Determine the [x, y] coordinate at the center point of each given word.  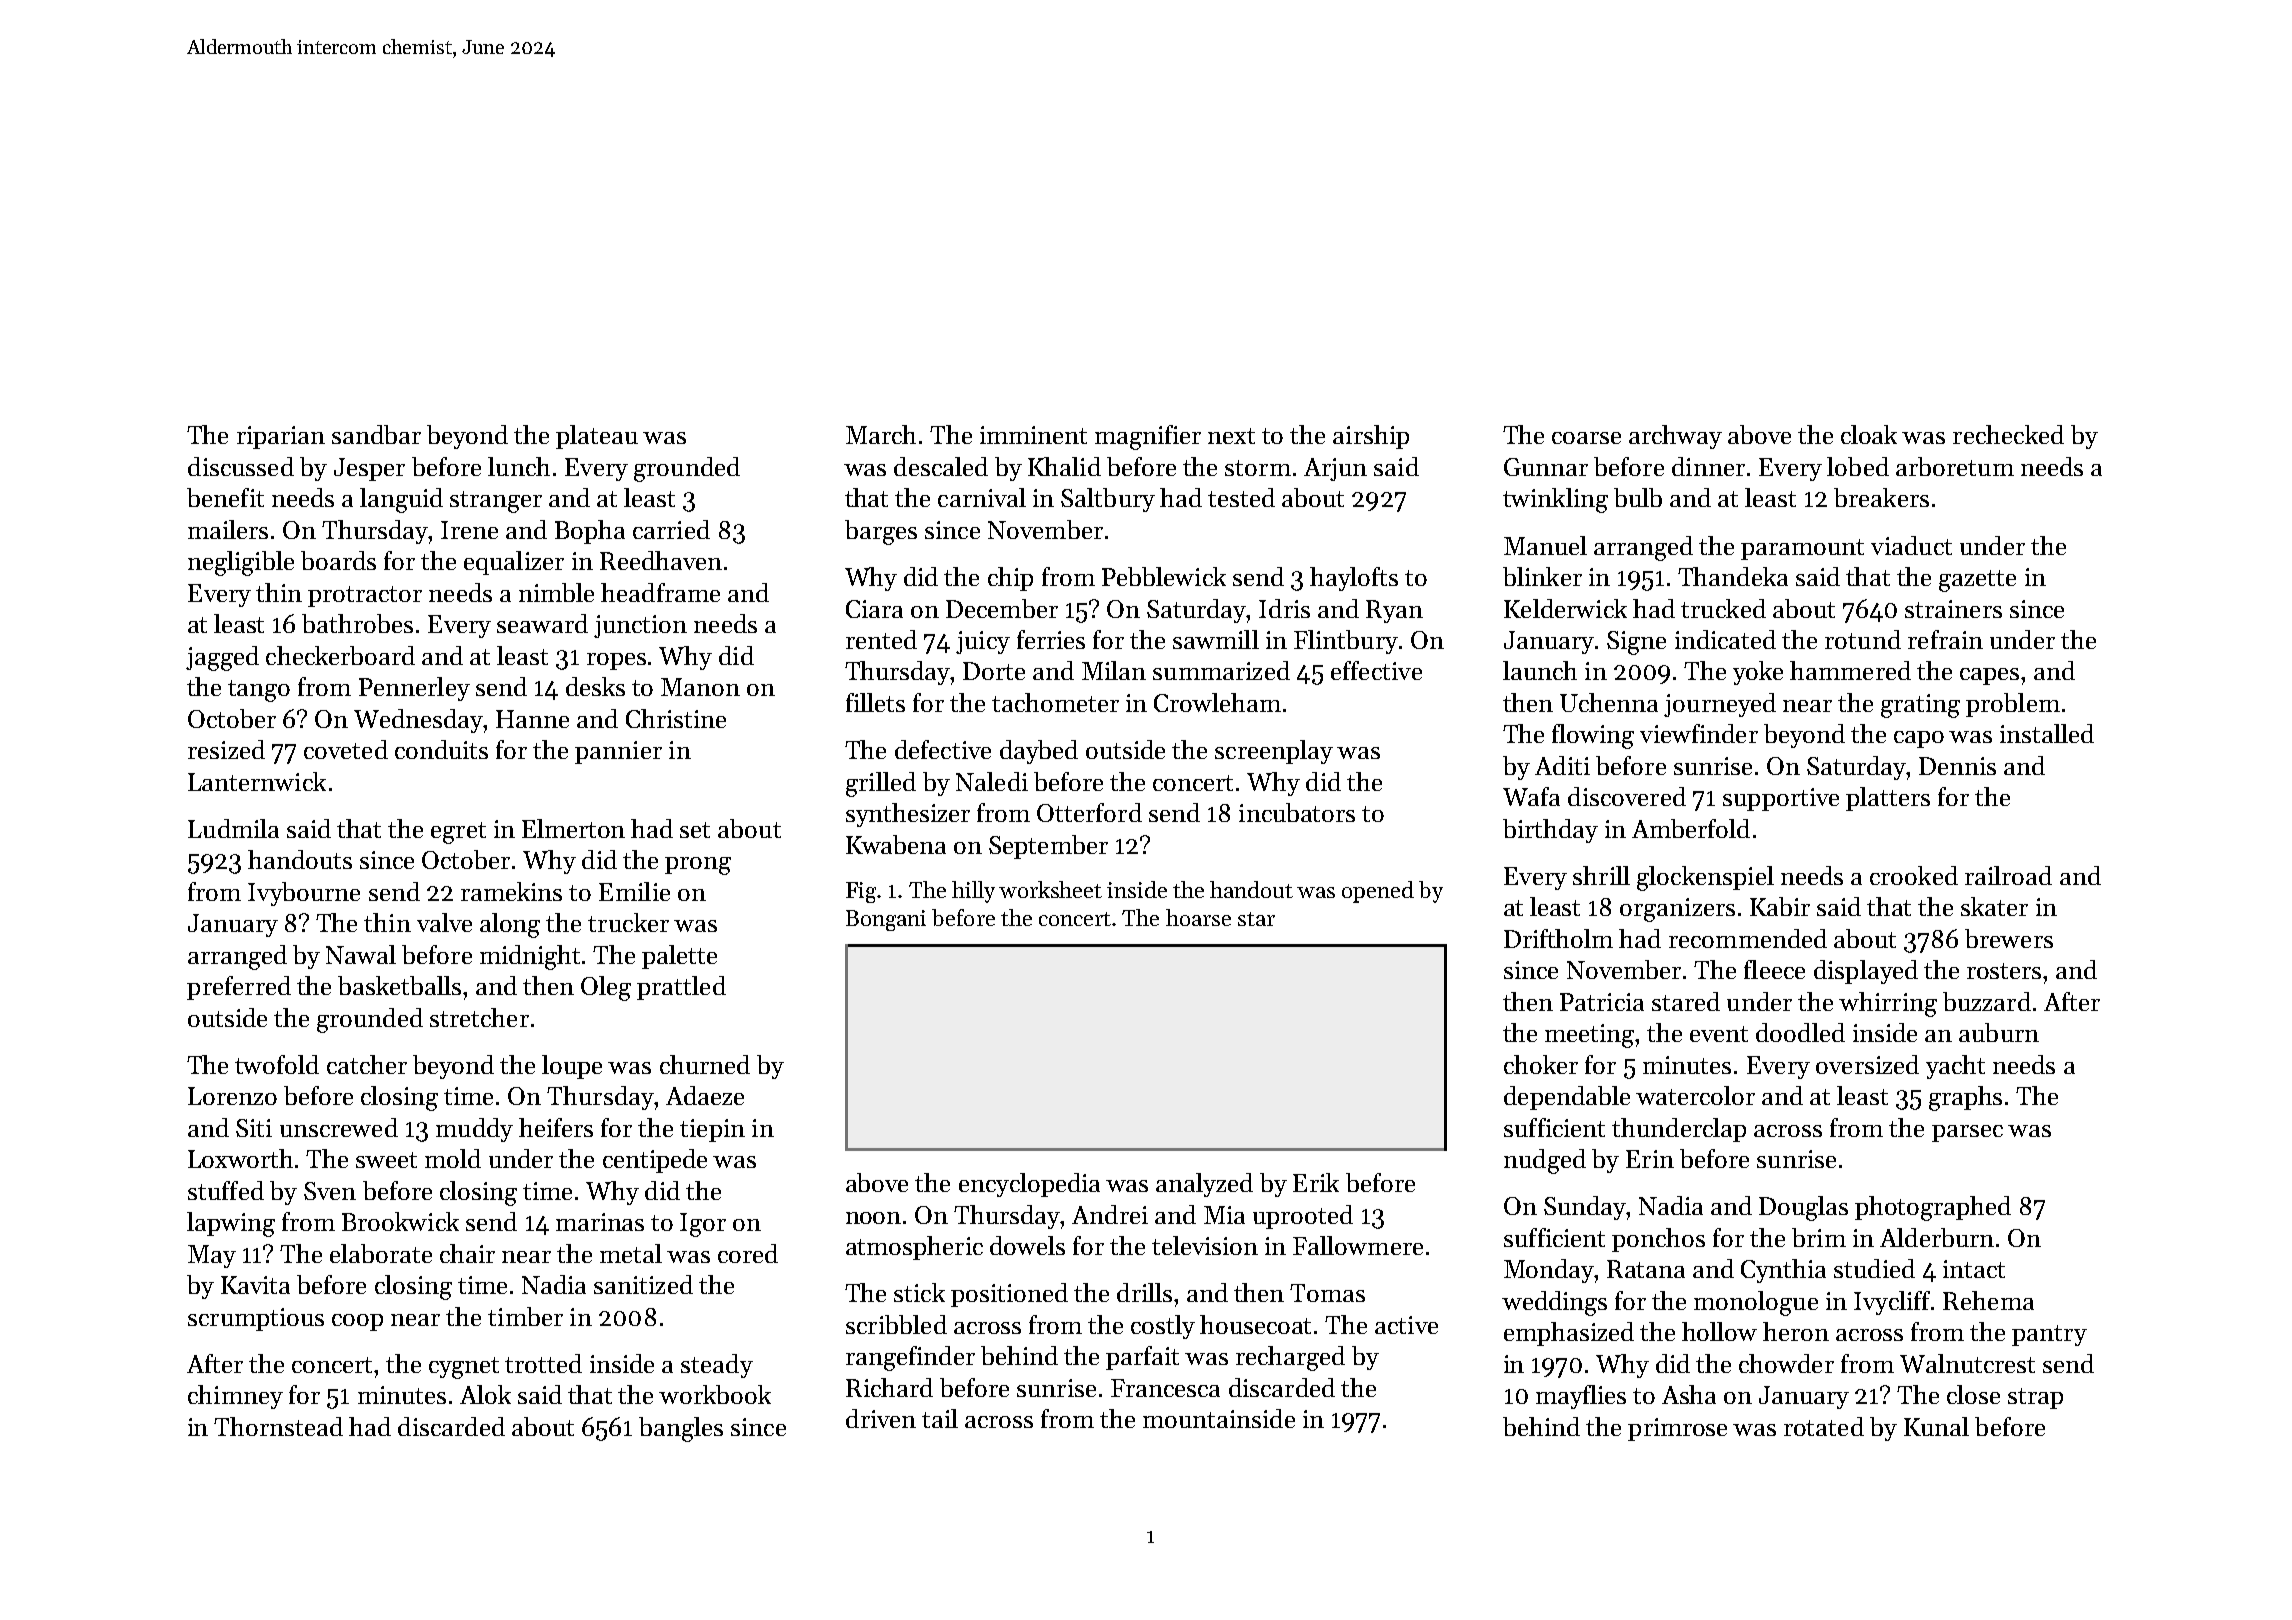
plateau [597, 437]
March [881, 434]
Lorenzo [232, 1096]
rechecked [2008, 434]
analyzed [1204, 1185]
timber [525, 1316]
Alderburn [1937, 1237]
